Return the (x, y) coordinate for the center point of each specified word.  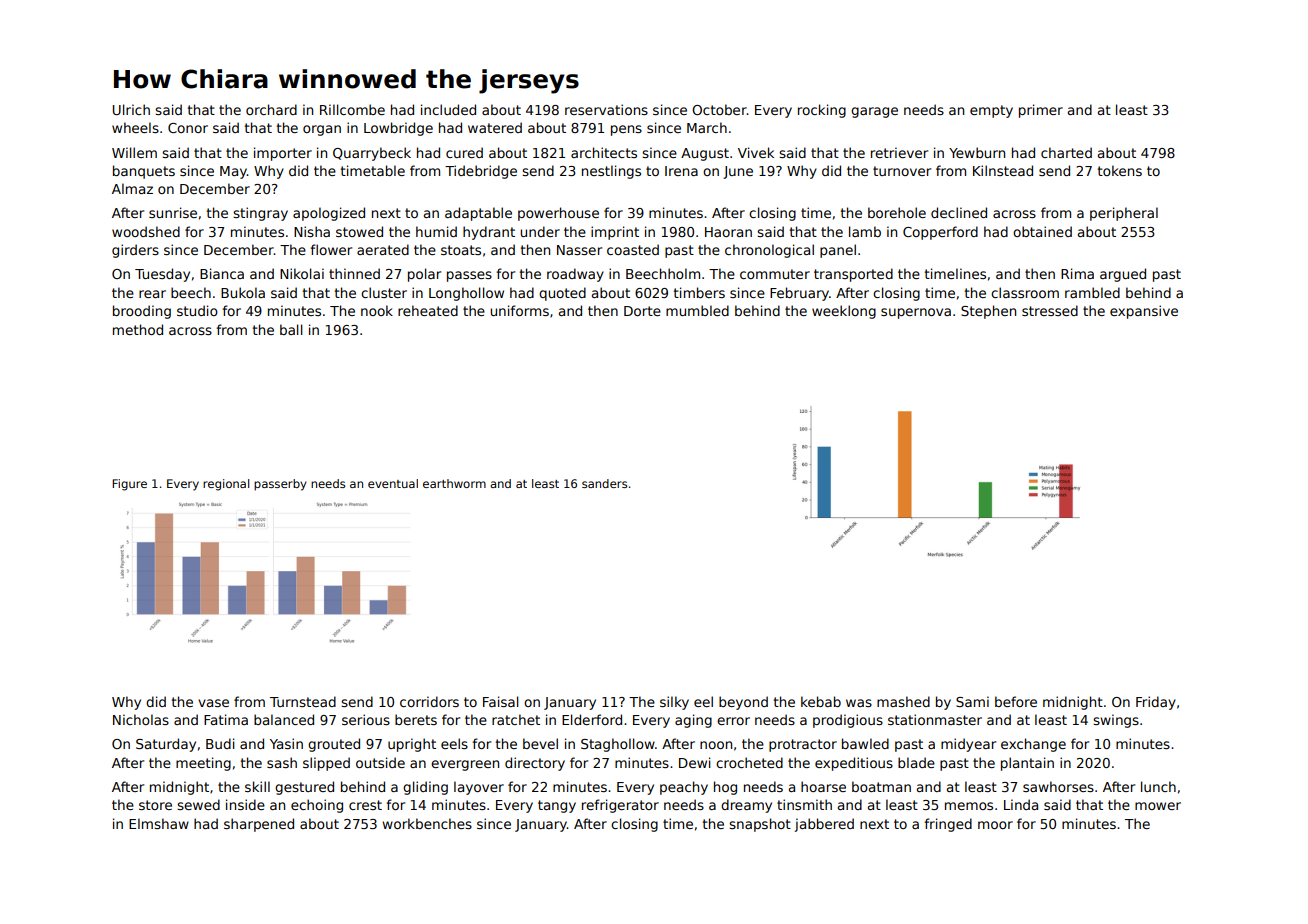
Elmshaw (159, 823)
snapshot (760, 825)
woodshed (146, 231)
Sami (972, 701)
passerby (280, 485)
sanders (604, 483)
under (540, 231)
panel (838, 251)
